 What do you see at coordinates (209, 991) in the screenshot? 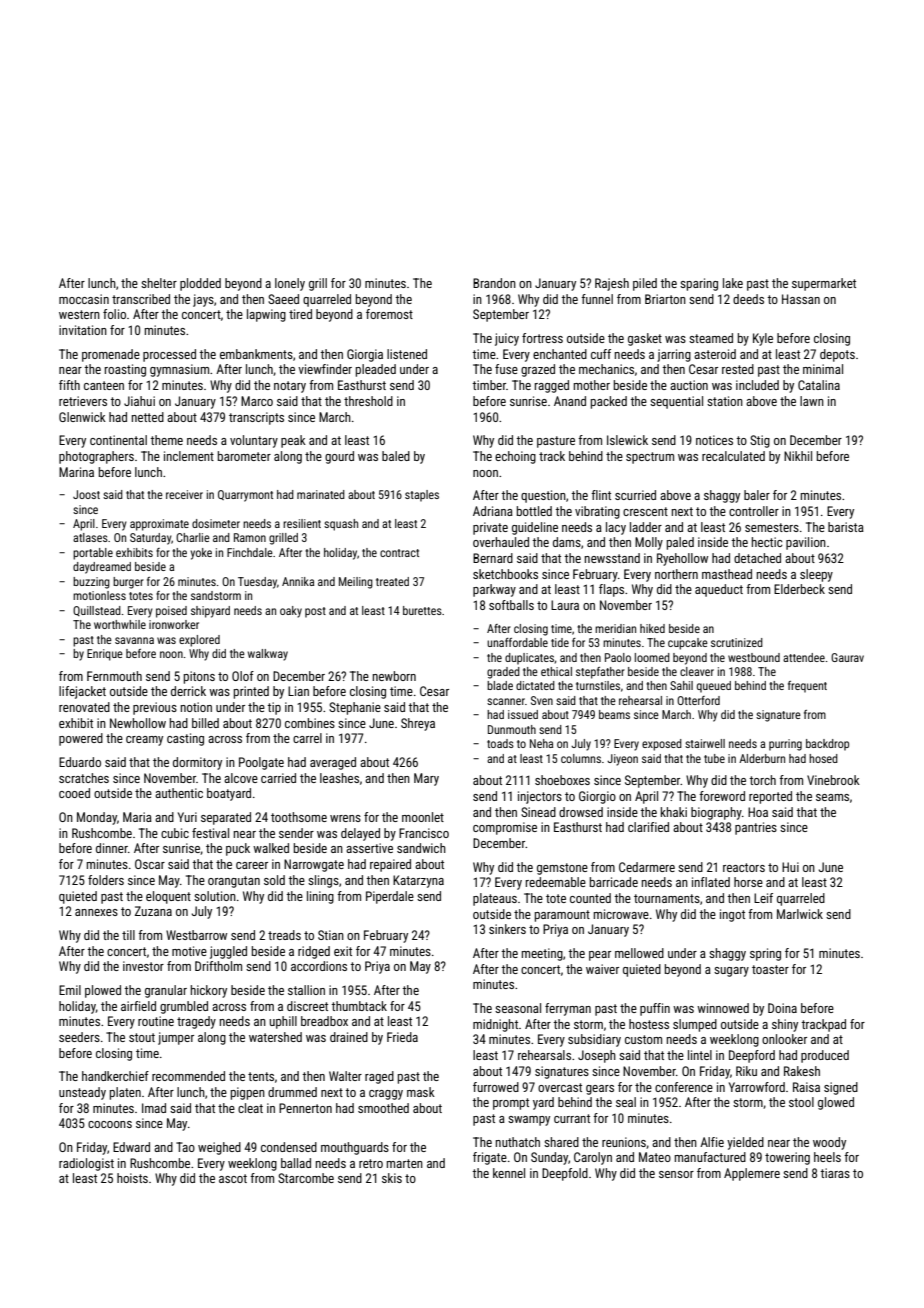
I see `hickory` at bounding box center [209, 991].
